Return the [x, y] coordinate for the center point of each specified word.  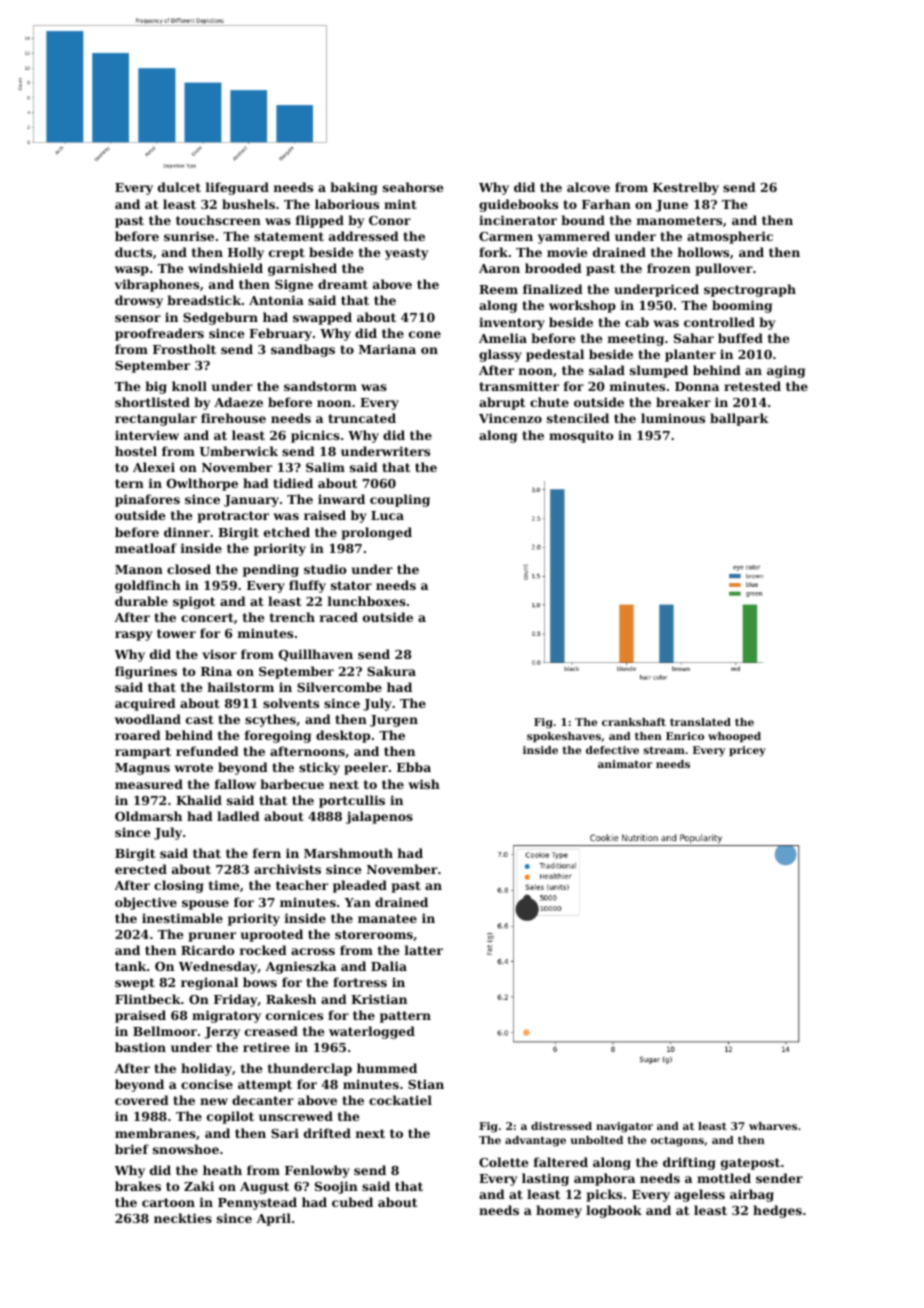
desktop [343, 736]
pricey [747, 751]
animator [625, 764]
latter [424, 950]
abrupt [502, 403]
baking [354, 188]
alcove [588, 187]
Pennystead [257, 1203]
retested [752, 386]
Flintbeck [148, 999]
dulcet [179, 187]
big [156, 387]
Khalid [199, 800]
